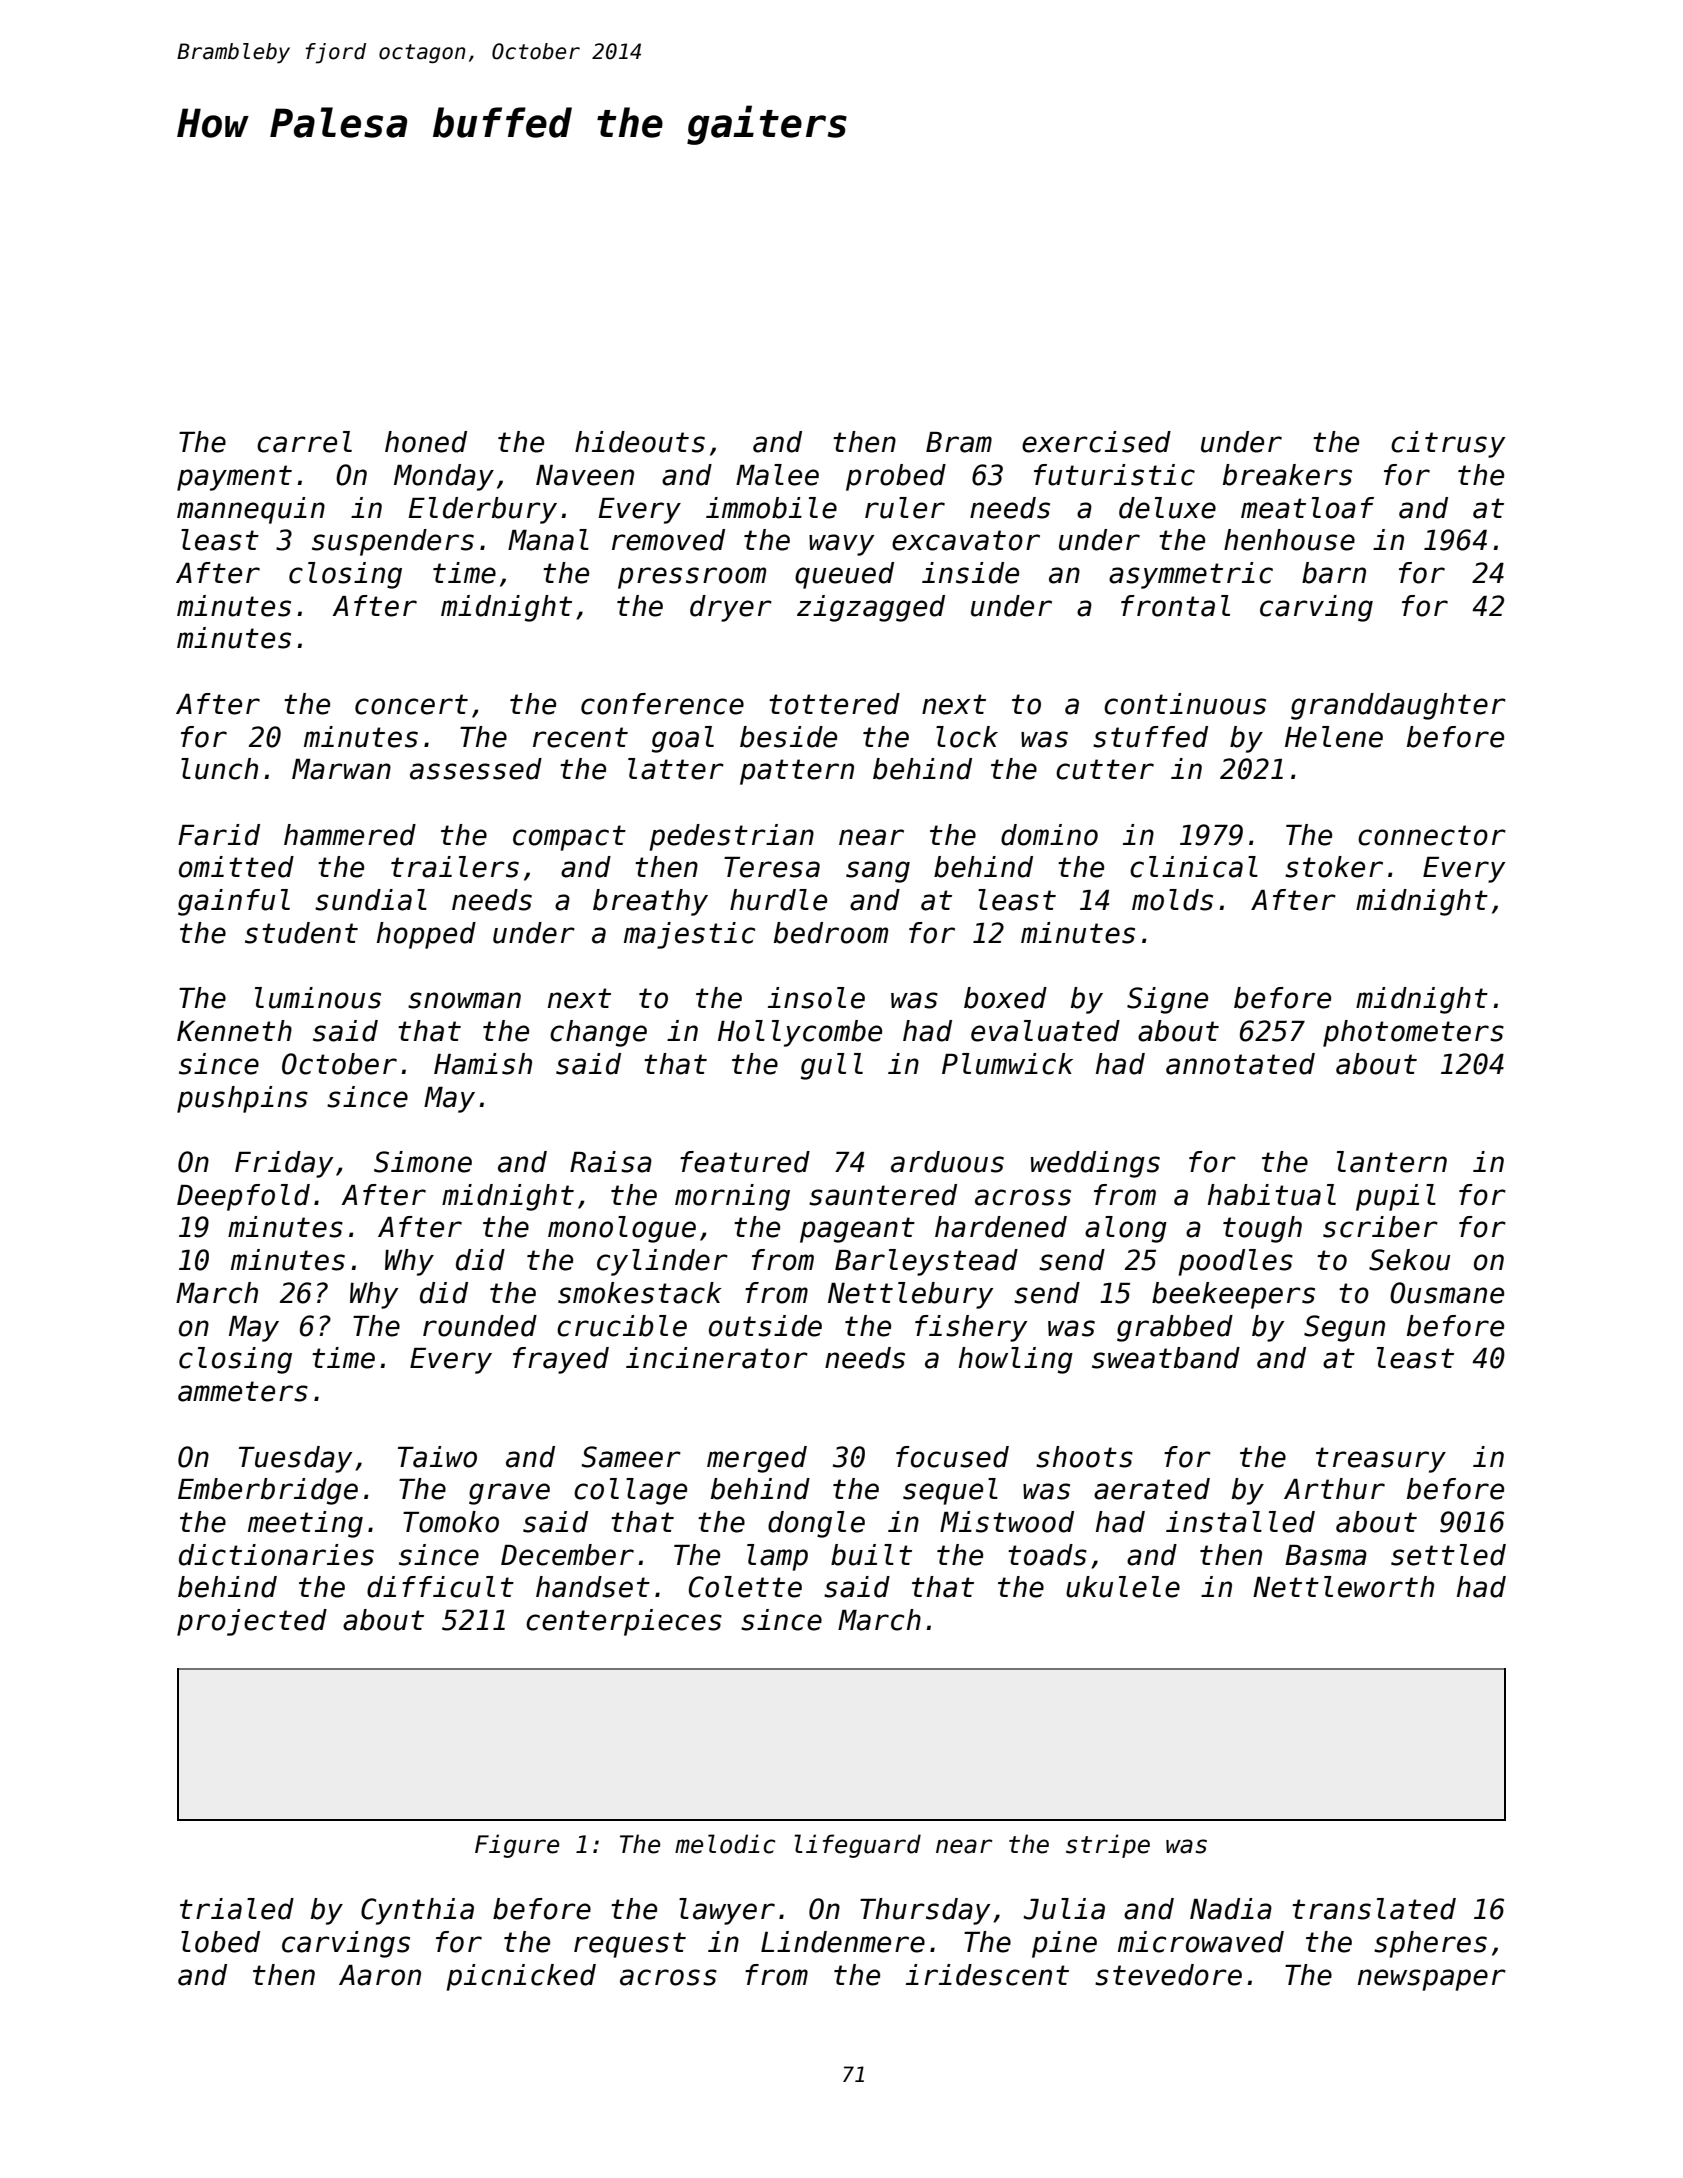 This image has height=2178, width=1683. What do you see at coordinates (896, 477) in the image?
I see `probed` at bounding box center [896, 477].
